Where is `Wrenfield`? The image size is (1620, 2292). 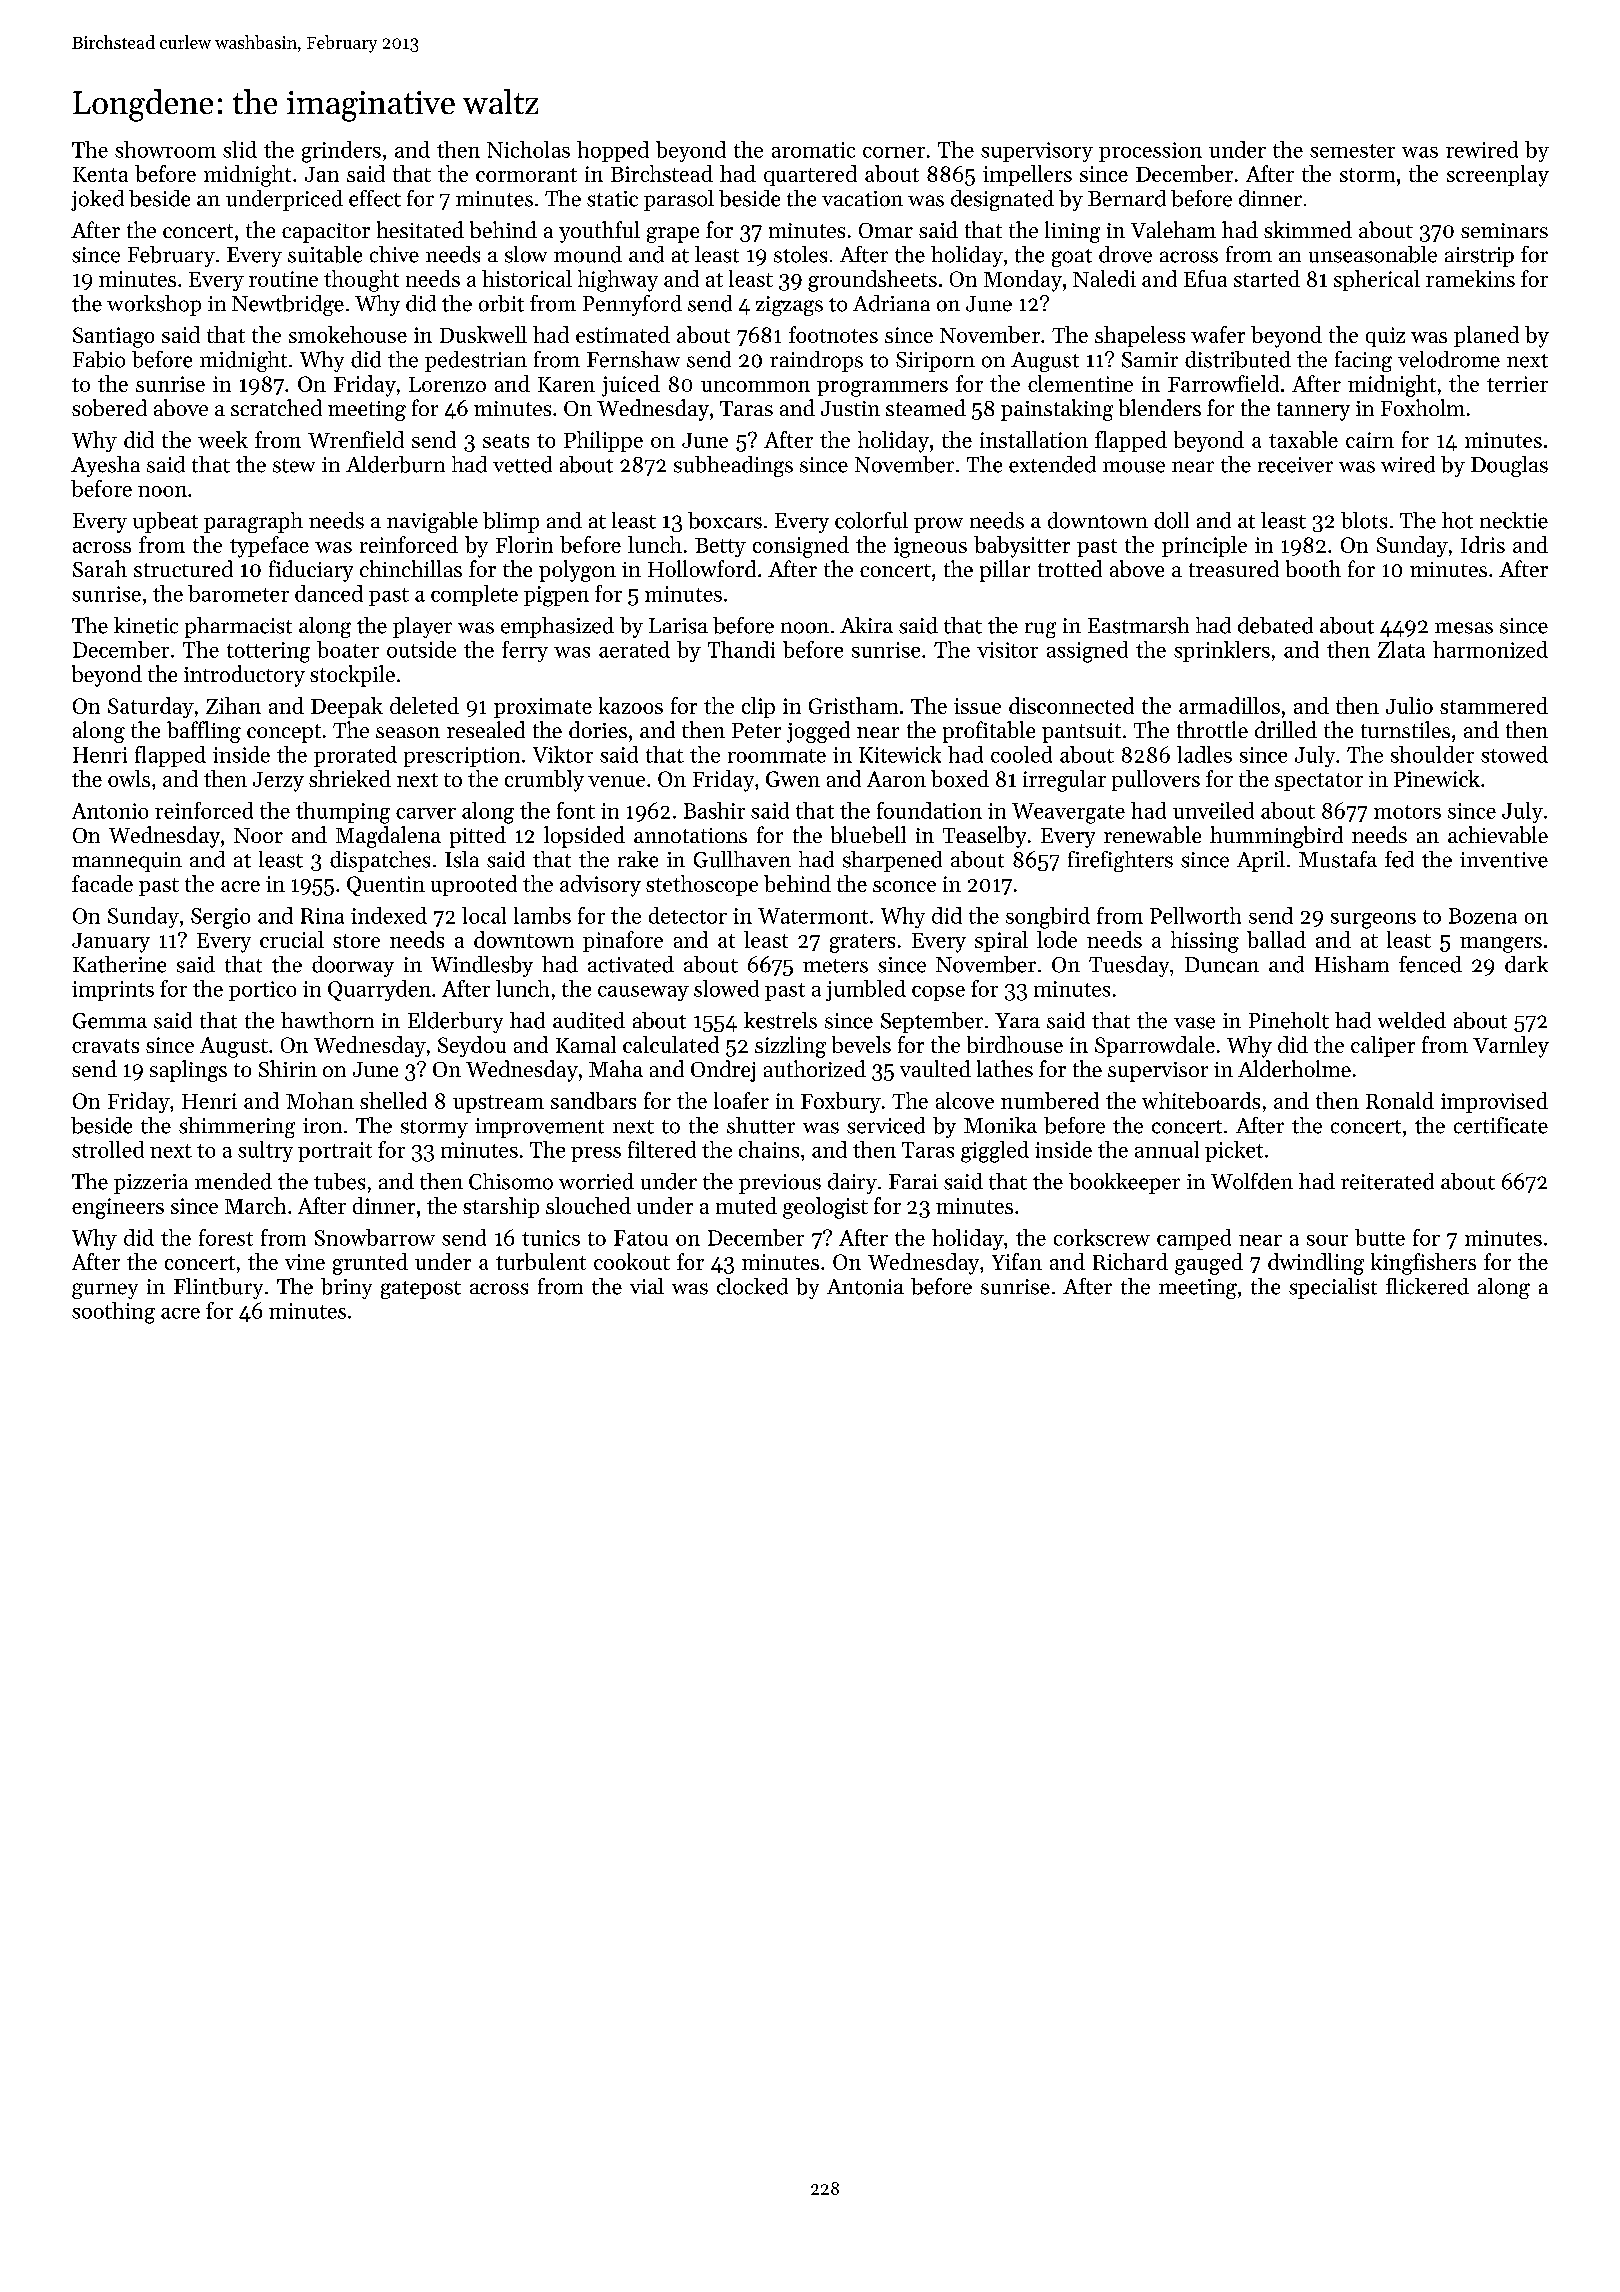 Wrenfield is located at coordinates (356, 439).
